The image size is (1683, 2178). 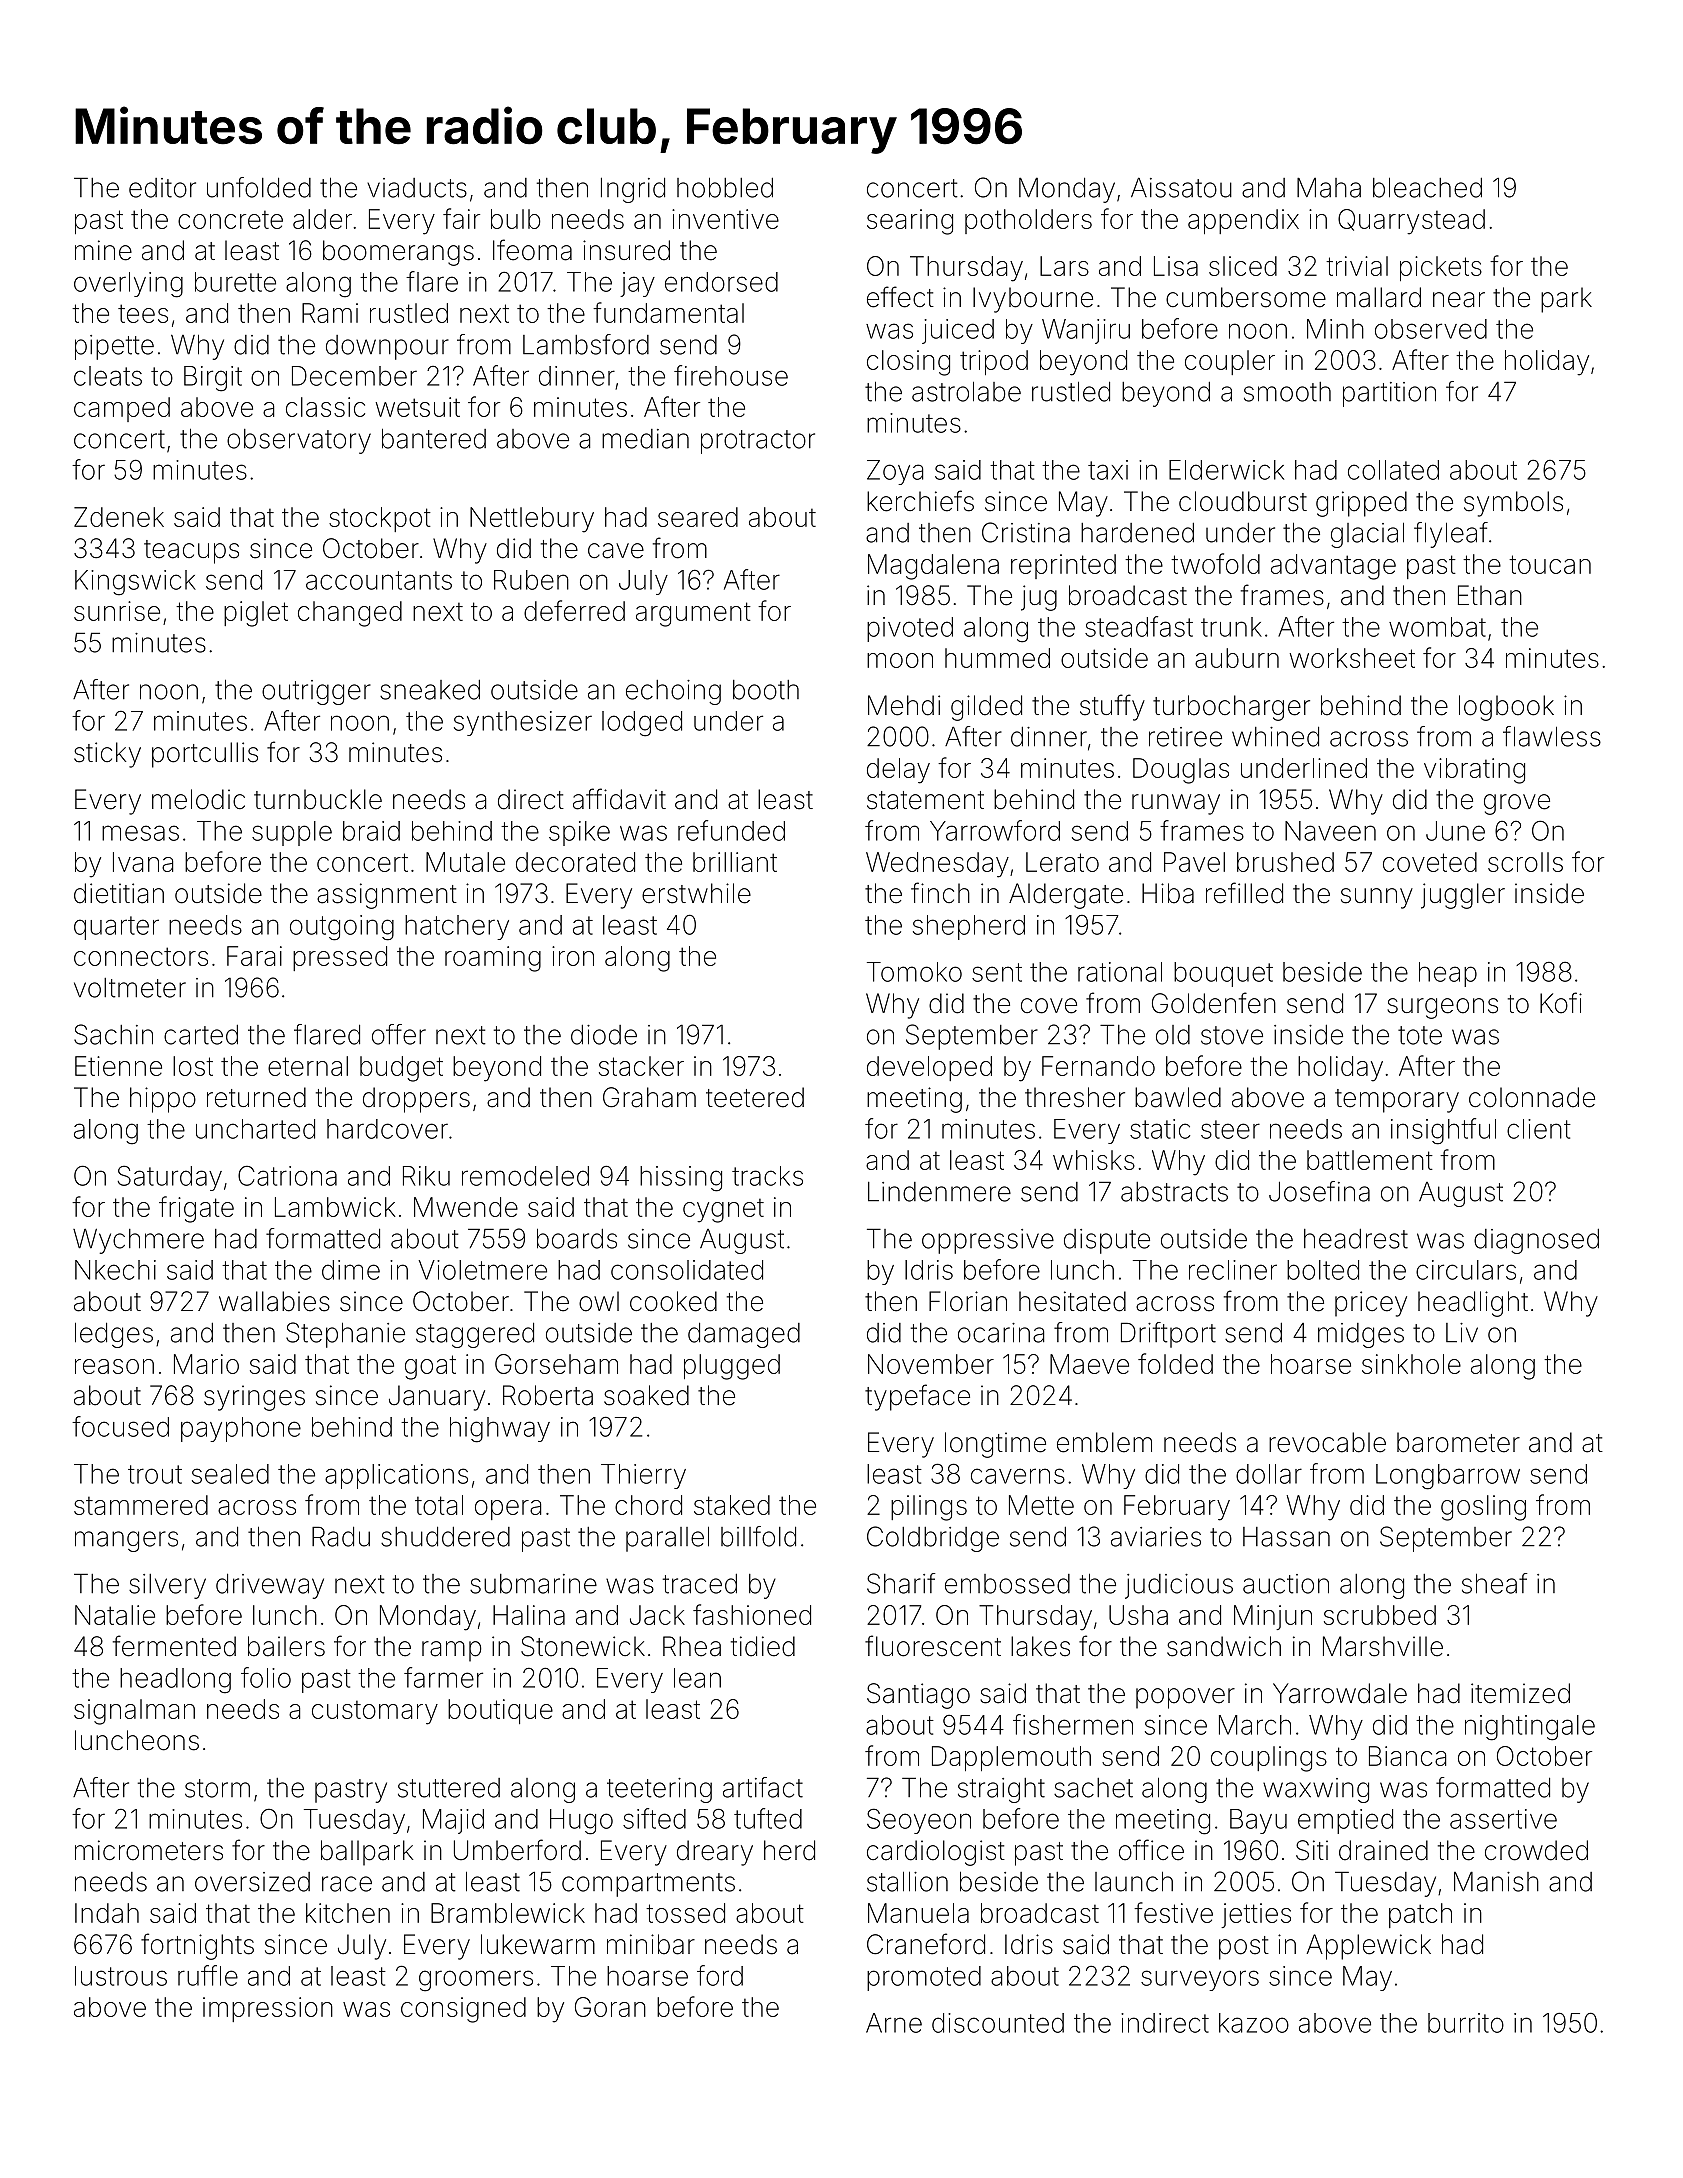 What do you see at coordinates (1420, 1035) in the screenshot?
I see `tote` at bounding box center [1420, 1035].
